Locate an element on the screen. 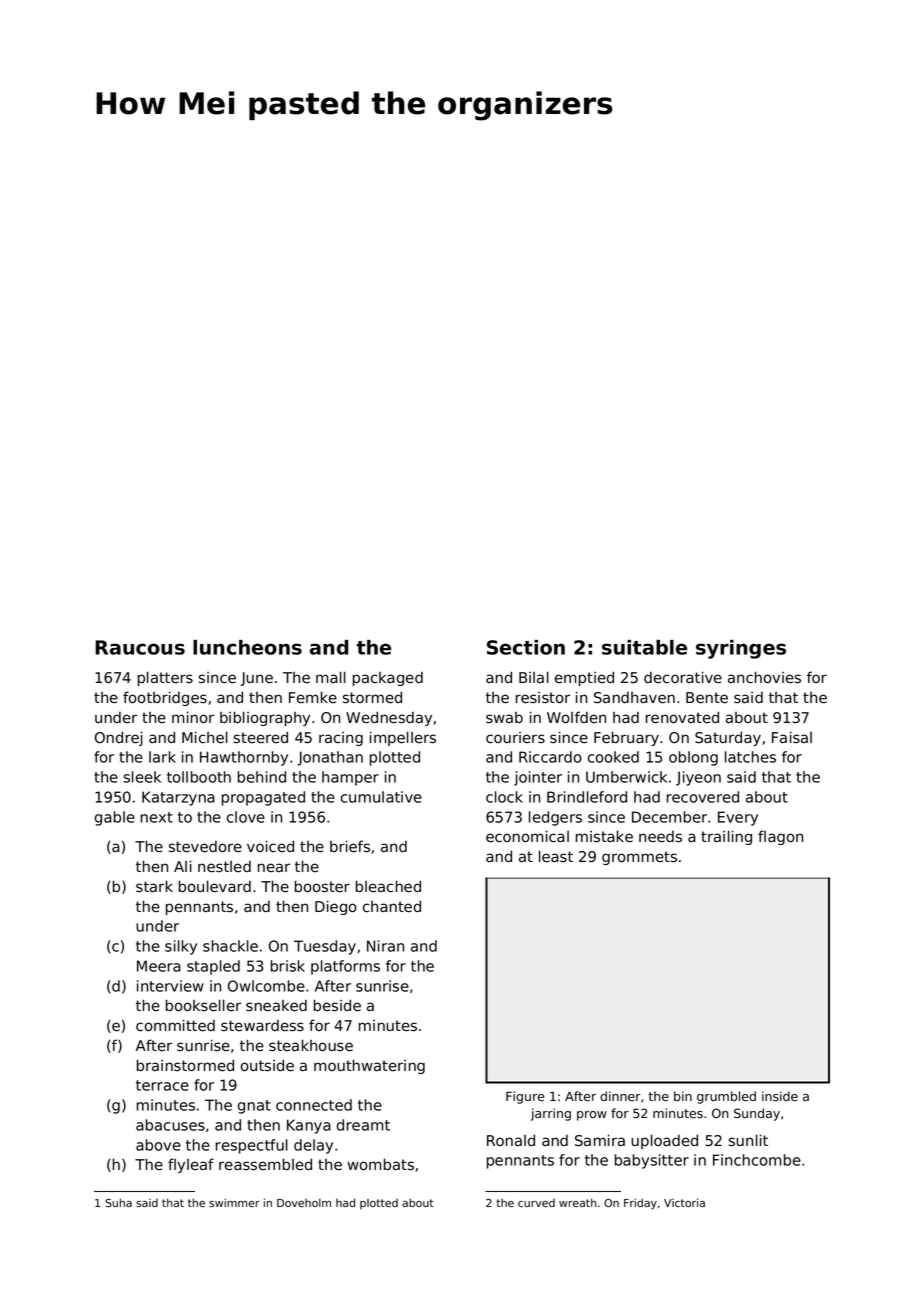 The height and width of the screenshot is (1314, 924). suitable is located at coordinates (644, 647).
